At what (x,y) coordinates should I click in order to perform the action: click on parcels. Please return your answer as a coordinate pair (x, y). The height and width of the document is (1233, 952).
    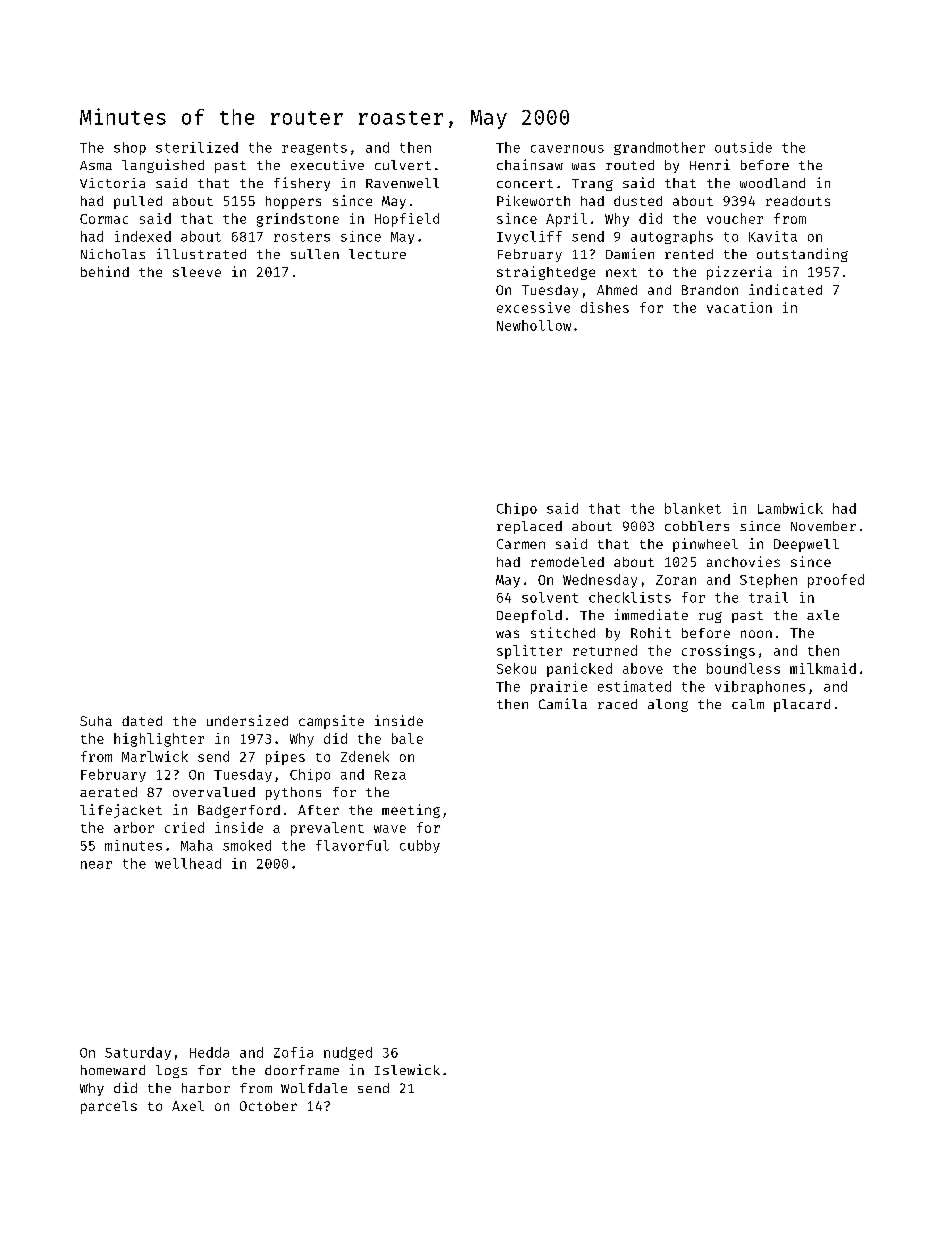
    Looking at the image, I should click on (109, 1107).
